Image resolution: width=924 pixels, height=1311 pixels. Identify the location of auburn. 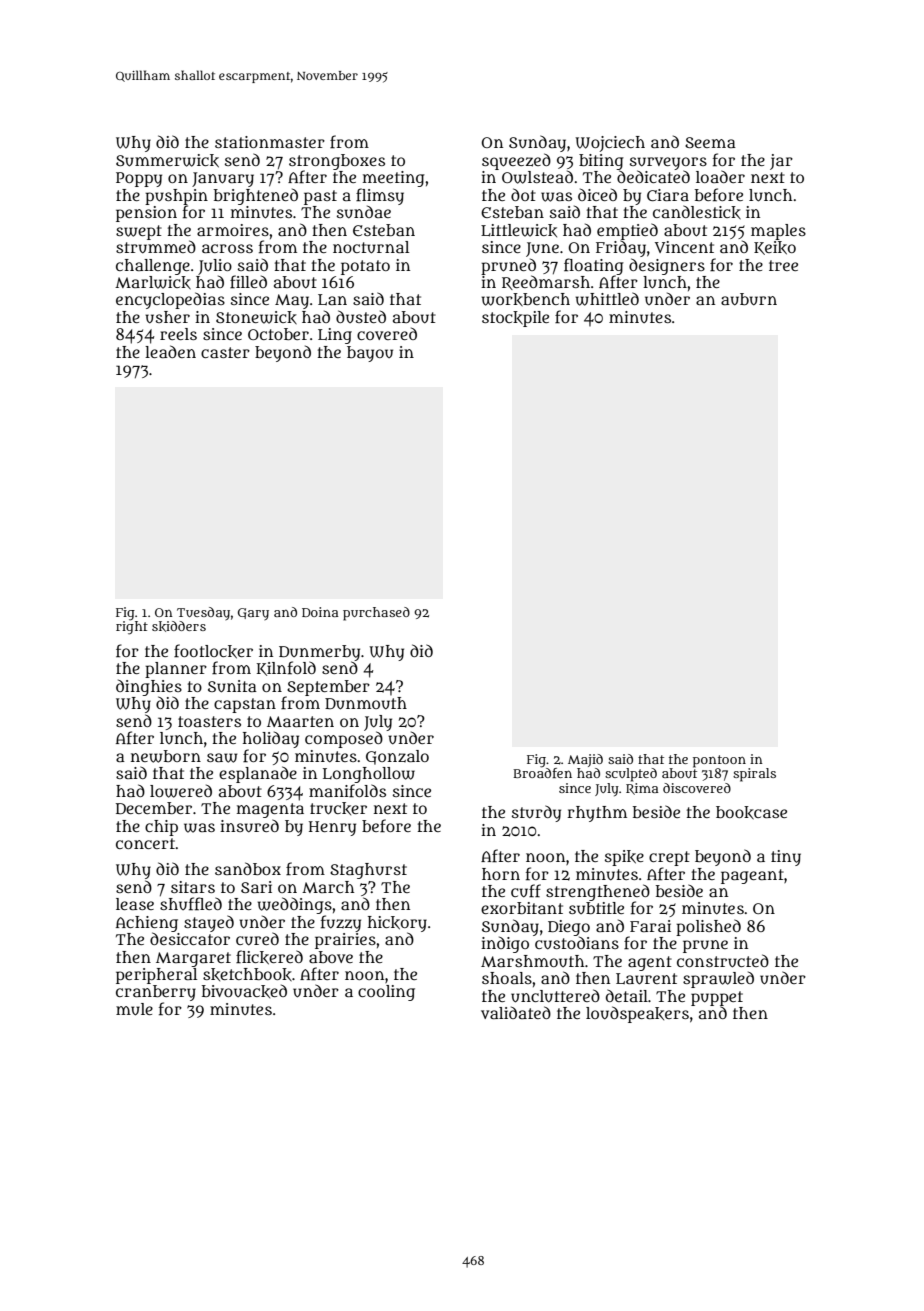
(749, 299).
